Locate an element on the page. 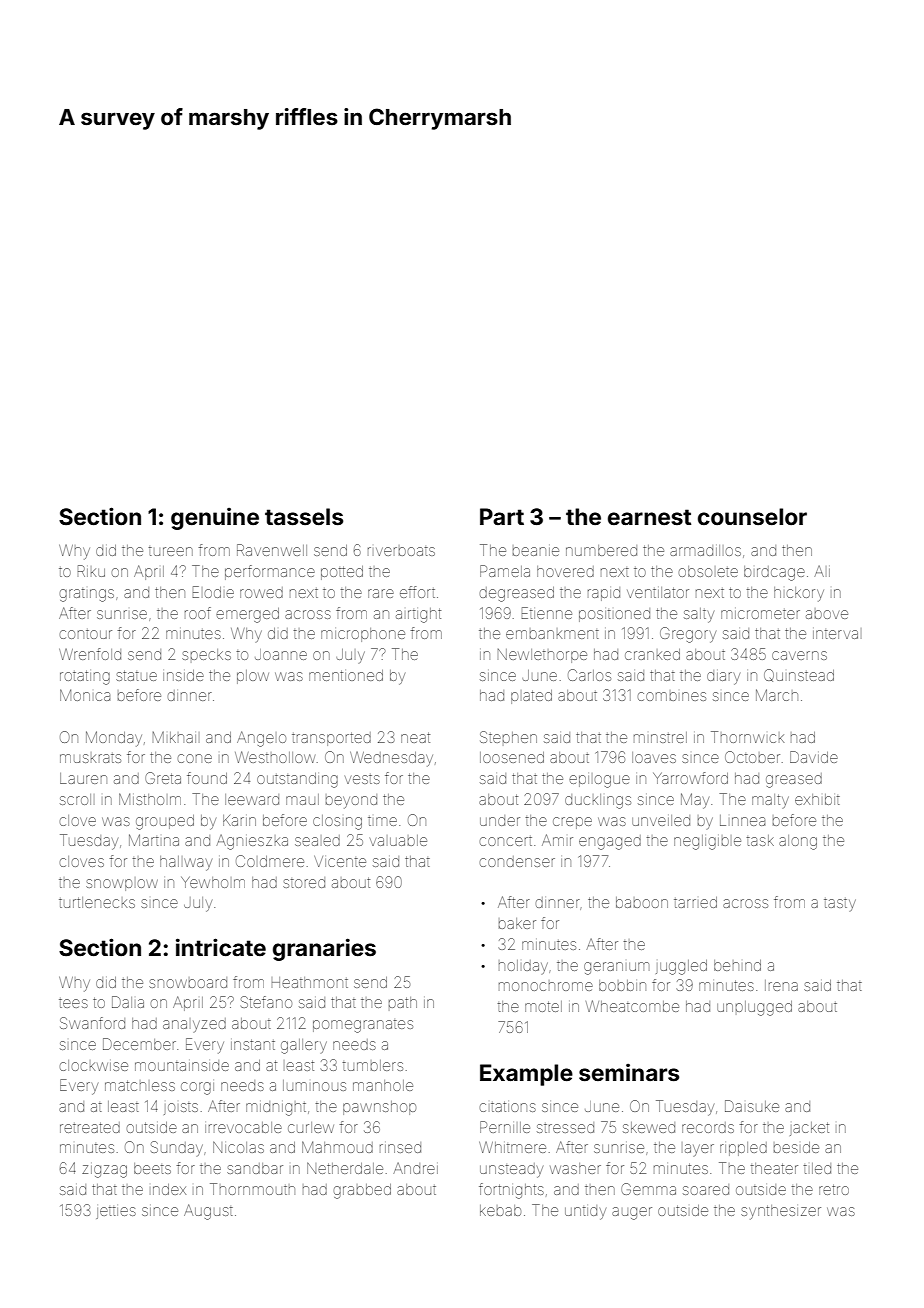 Image resolution: width=924 pixels, height=1308 pixels. loaves is located at coordinates (654, 757).
